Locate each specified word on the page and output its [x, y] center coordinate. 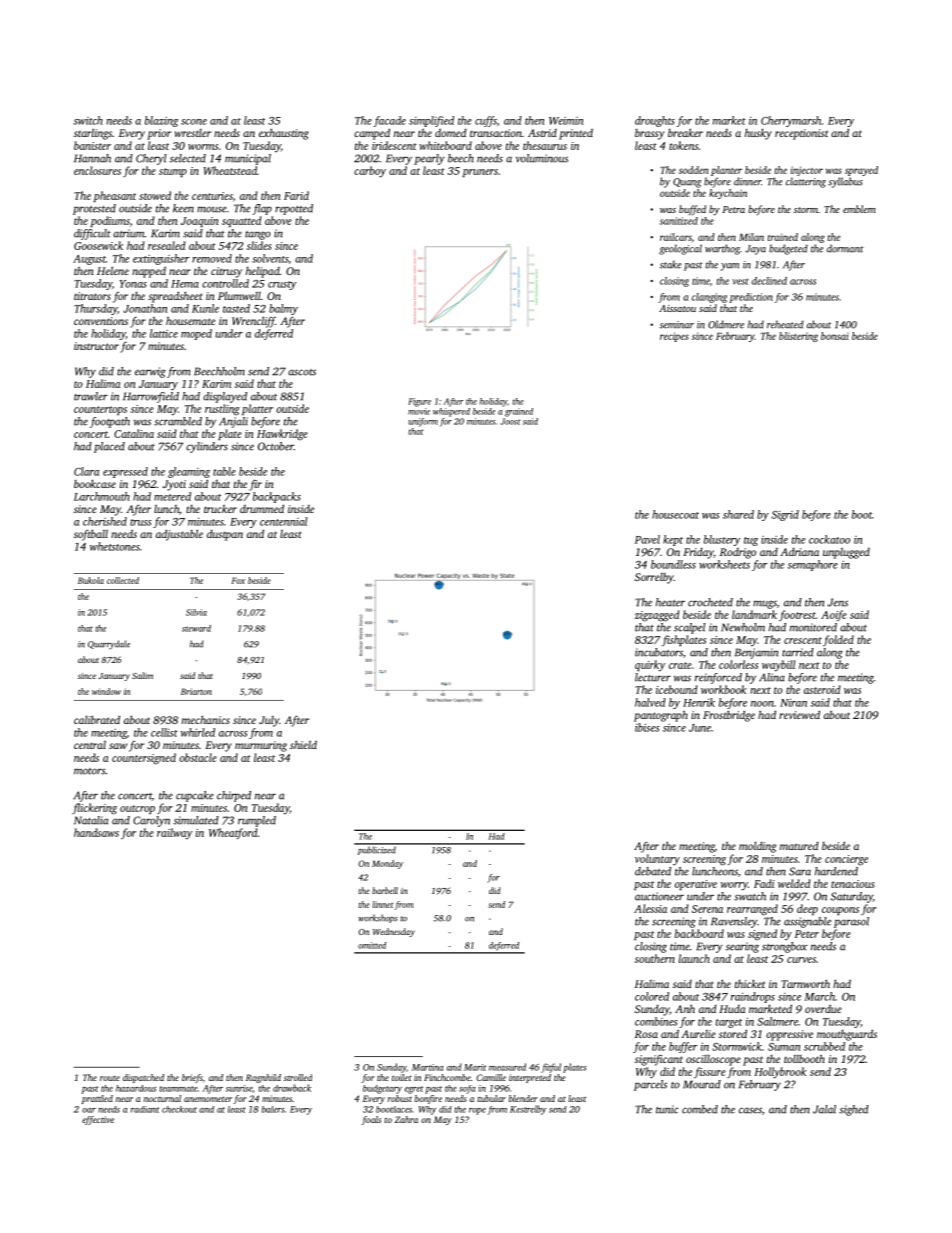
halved [650, 702]
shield [303, 744]
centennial [284, 521]
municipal [248, 159]
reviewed [799, 714]
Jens [838, 602]
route [110, 1078]
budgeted [788, 249]
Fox [238, 580]
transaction [496, 133]
